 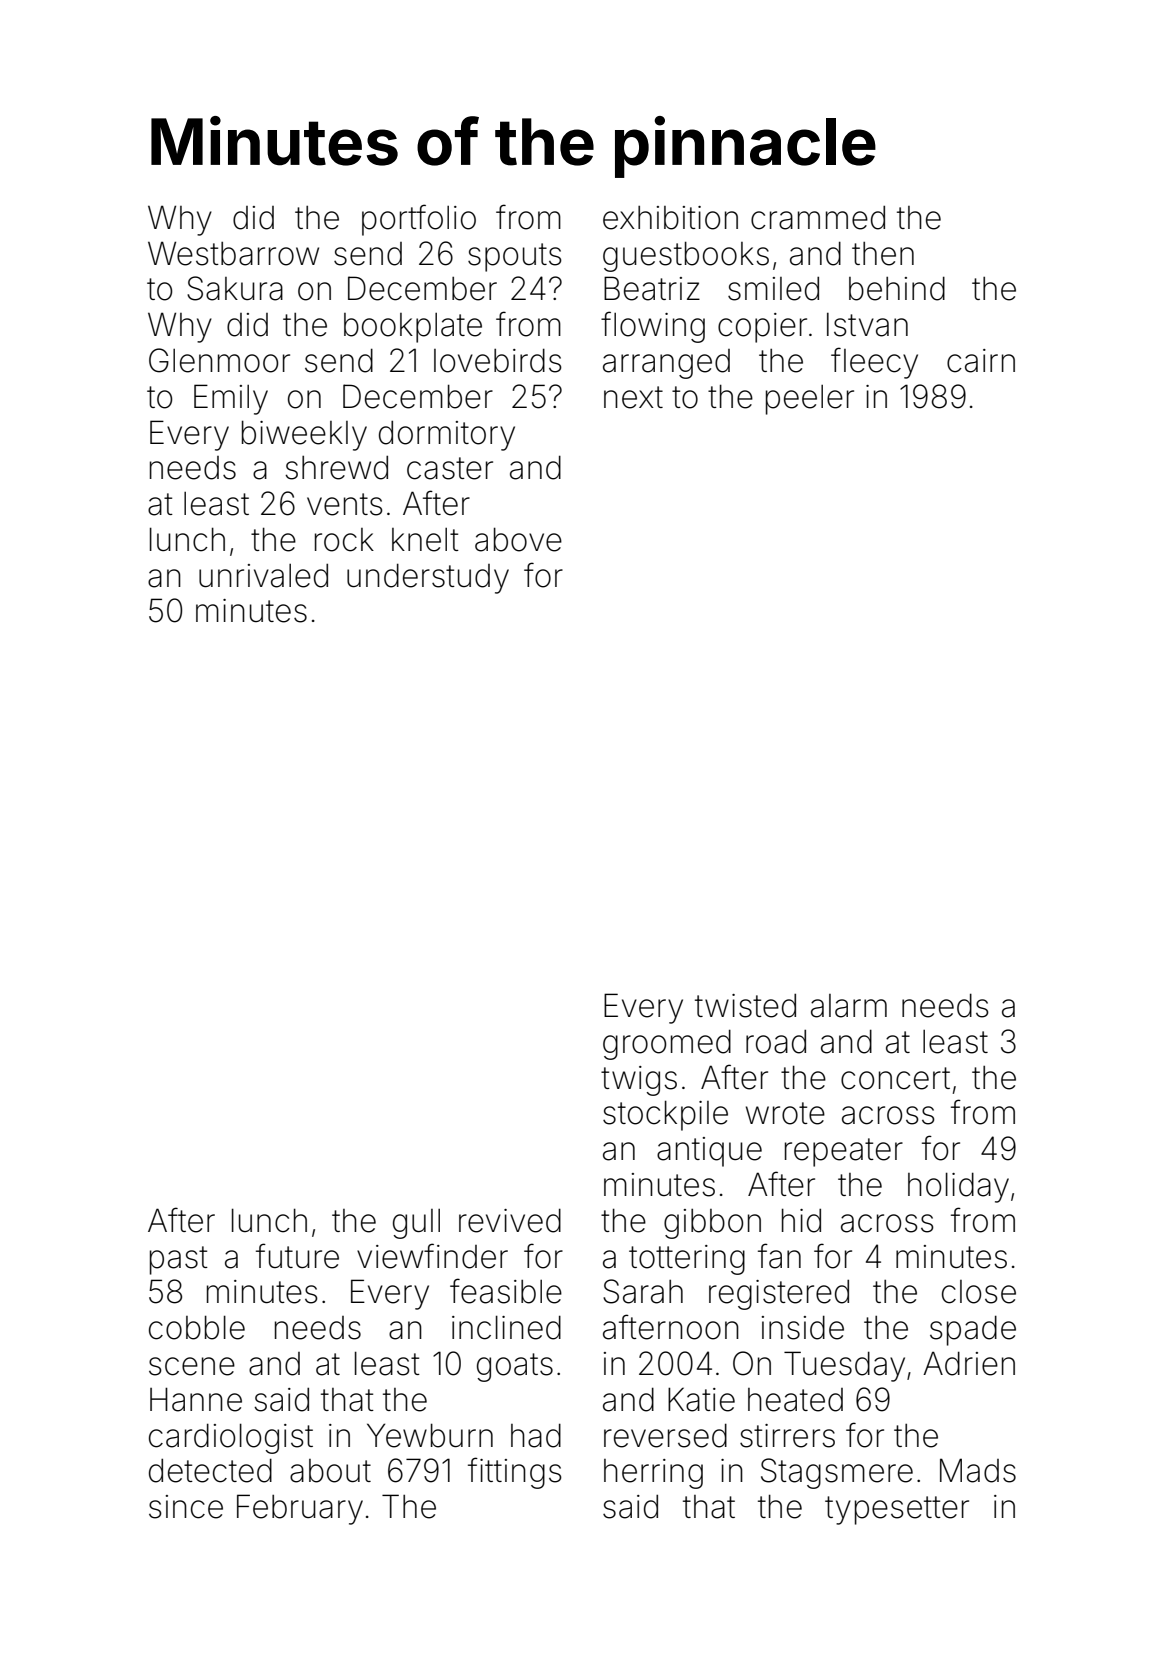 What do you see at coordinates (670, 218) in the page?
I see `exhibition` at bounding box center [670, 218].
